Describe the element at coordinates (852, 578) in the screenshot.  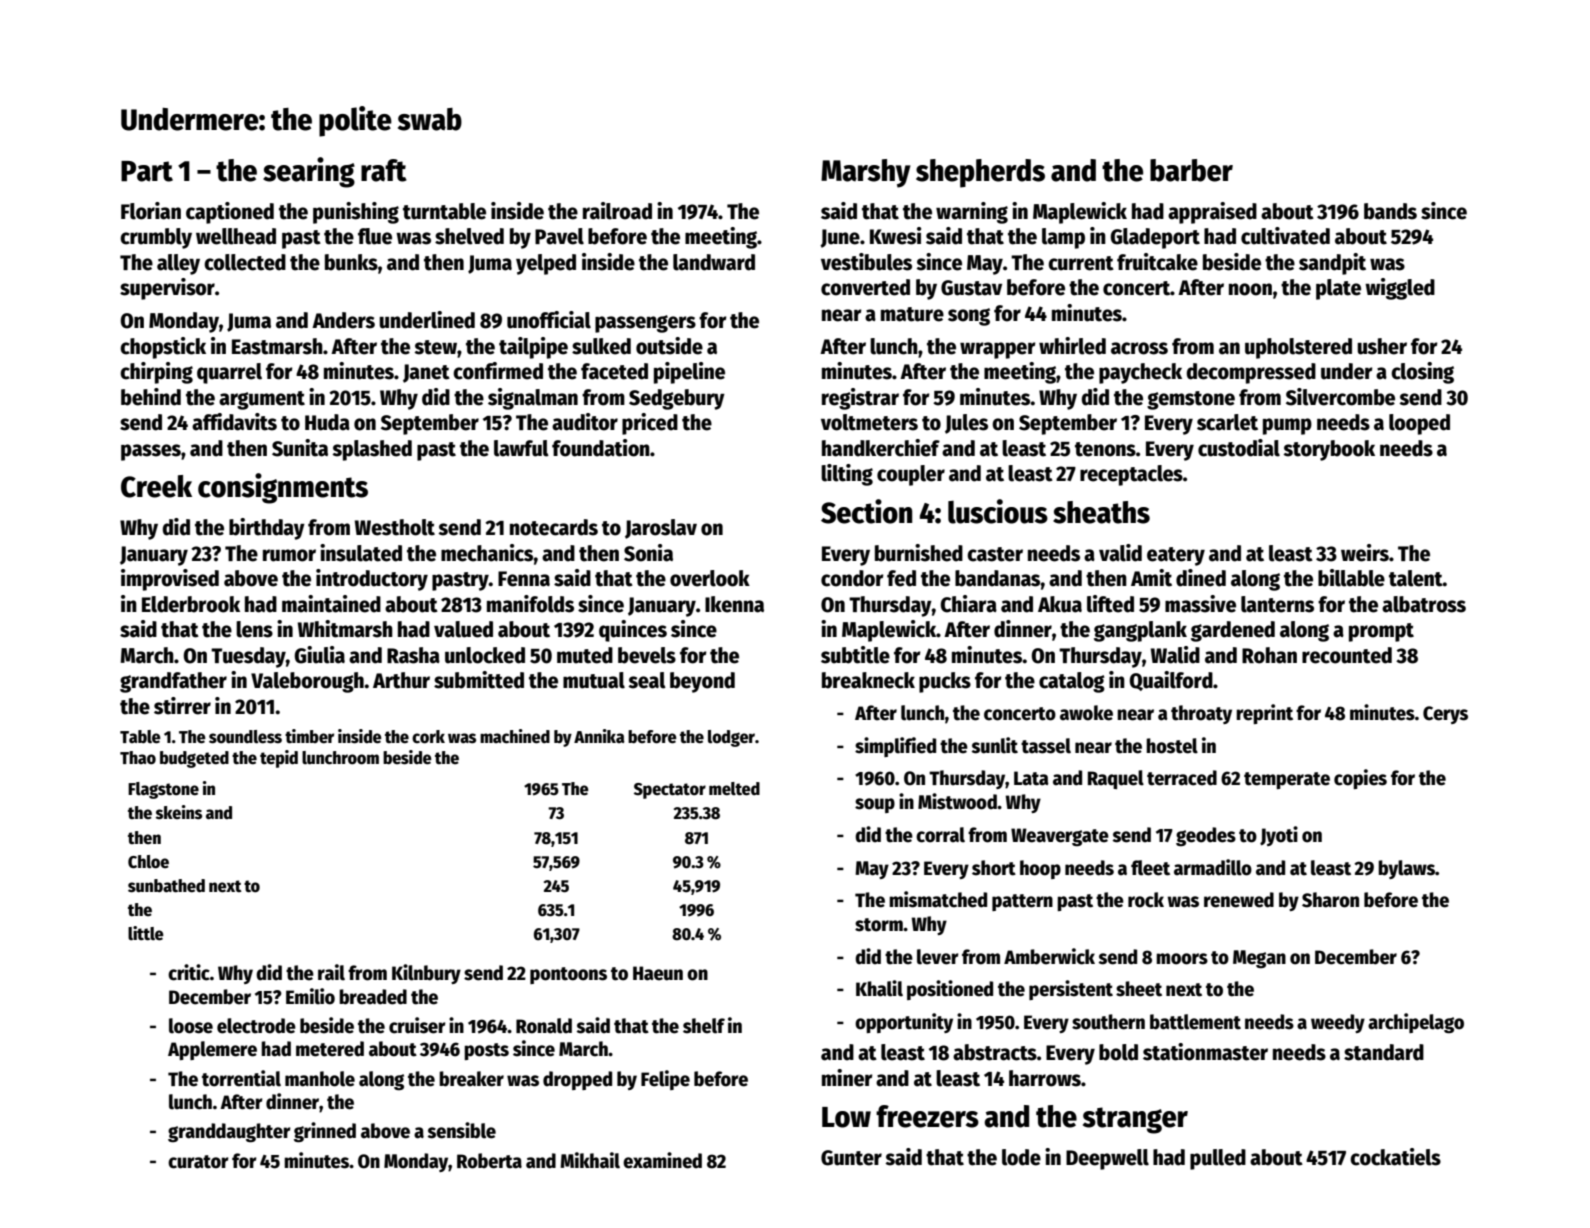
I see `condor` at that location.
